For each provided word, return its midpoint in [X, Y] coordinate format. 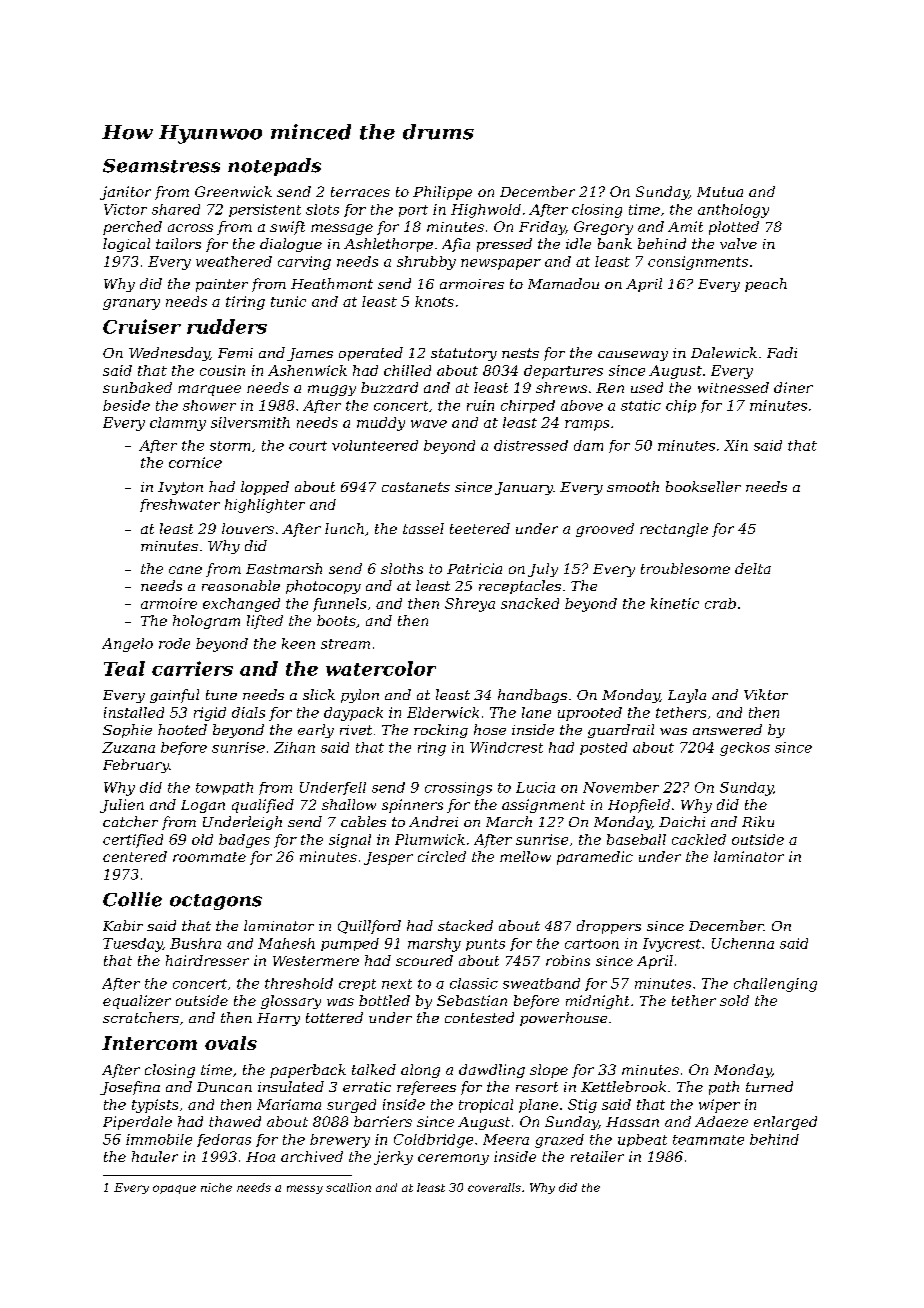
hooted [182, 729]
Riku [758, 821]
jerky [393, 1158]
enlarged [785, 1123]
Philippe [442, 193]
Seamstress [161, 166]
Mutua [720, 192]
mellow [525, 856]
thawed [235, 1121]
